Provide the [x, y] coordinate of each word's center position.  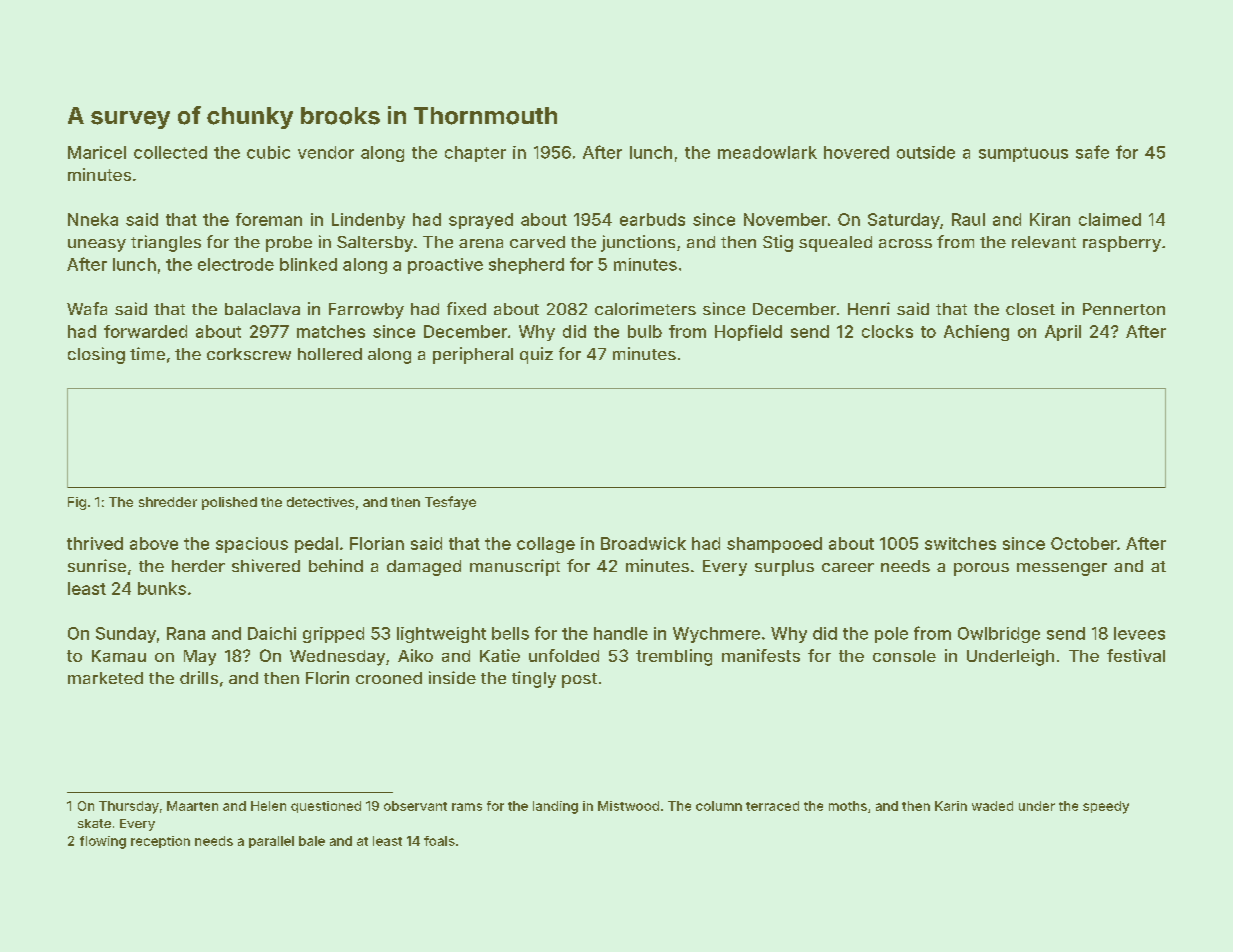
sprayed [481, 221]
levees [1139, 633]
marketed [105, 678]
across [905, 243]
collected [170, 152]
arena [481, 243]
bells [510, 633]
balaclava [262, 309]
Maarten [192, 806]
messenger [1062, 569]
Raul [968, 219]
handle [621, 633]
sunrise [97, 565]
